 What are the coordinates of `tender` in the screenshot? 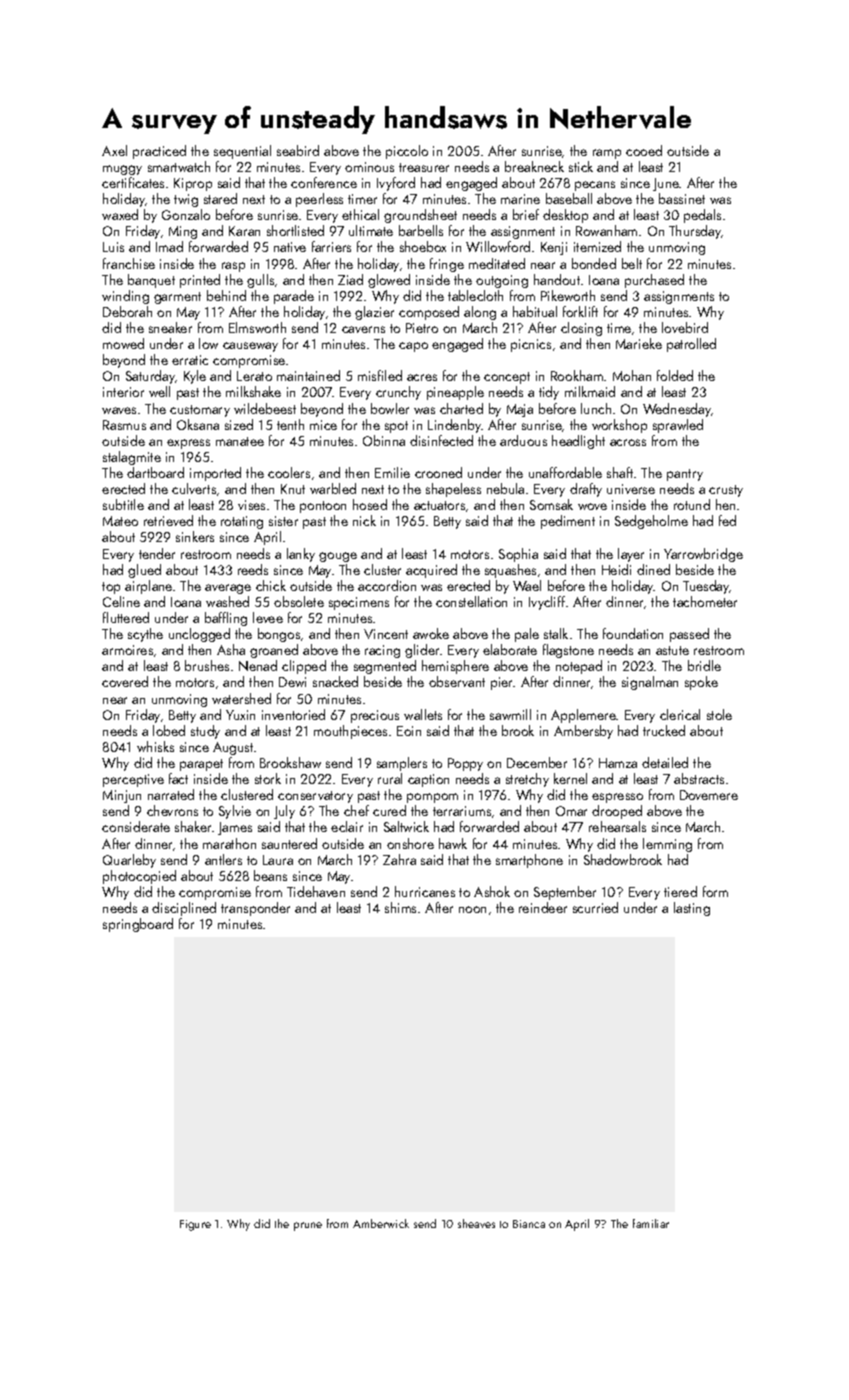 It's located at (157, 553).
